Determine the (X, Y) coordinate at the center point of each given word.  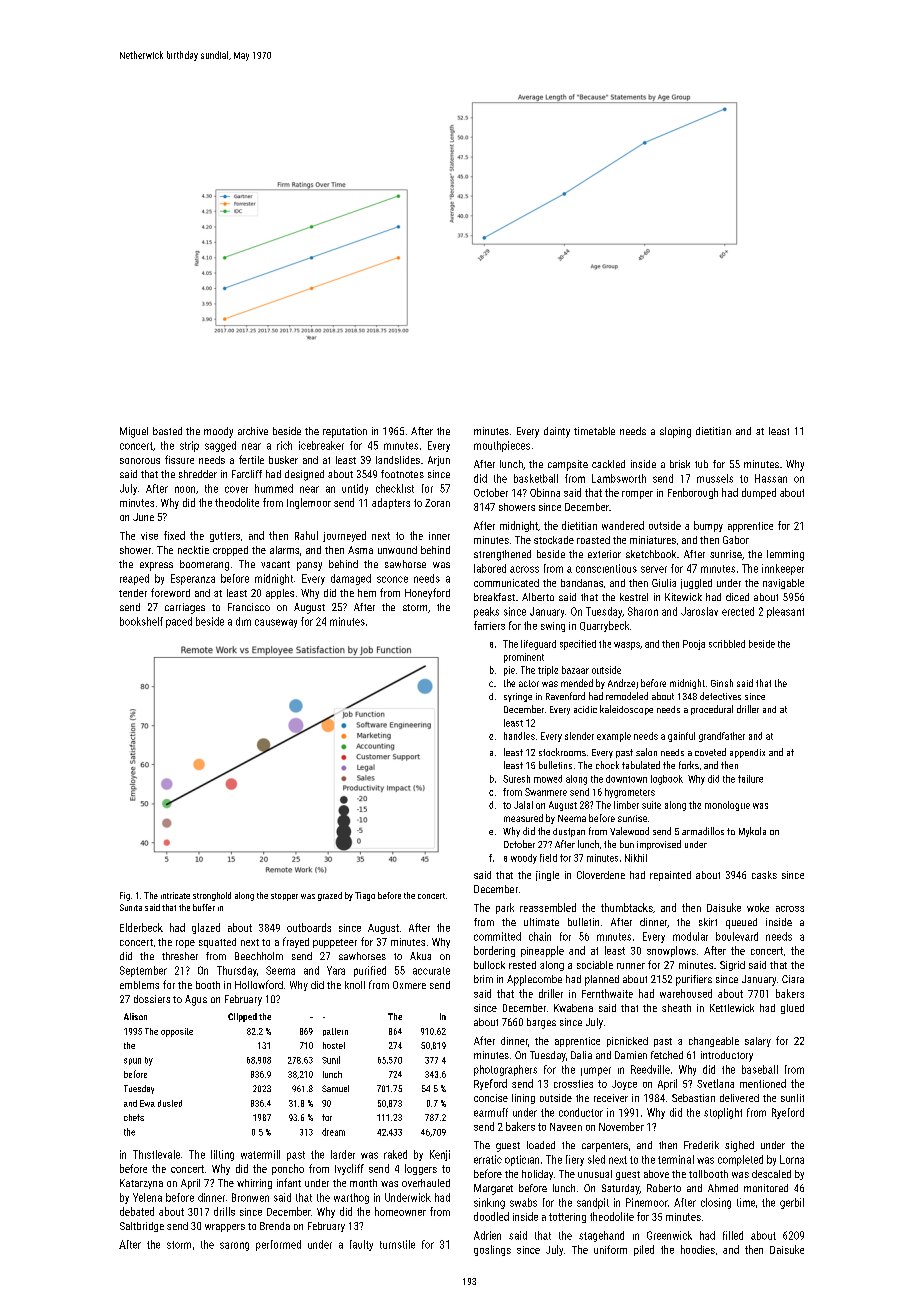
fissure (179, 459)
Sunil (331, 1060)
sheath (676, 1008)
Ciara (793, 979)
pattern (335, 1032)
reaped (134, 579)
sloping (675, 432)
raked (395, 1154)
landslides (398, 460)
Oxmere (409, 985)
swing (553, 627)
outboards (309, 927)
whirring (254, 1184)
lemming (785, 555)
